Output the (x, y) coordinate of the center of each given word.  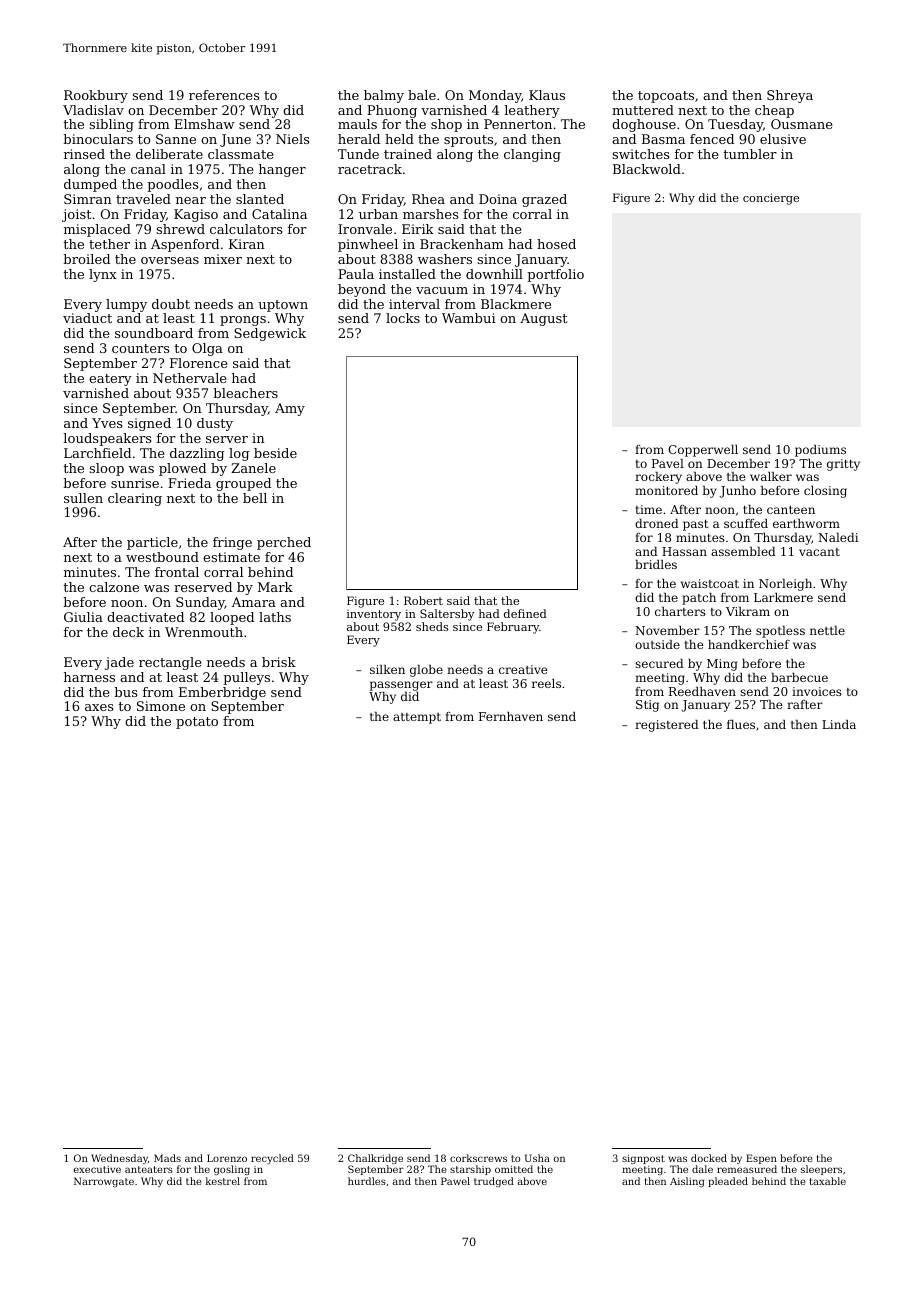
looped (232, 618)
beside (275, 453)
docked (709, 1158)
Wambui (469, 318)
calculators (246, 229)
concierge (771, 199)
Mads (167, 1158)
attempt (417, 718)
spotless (780, 632)
